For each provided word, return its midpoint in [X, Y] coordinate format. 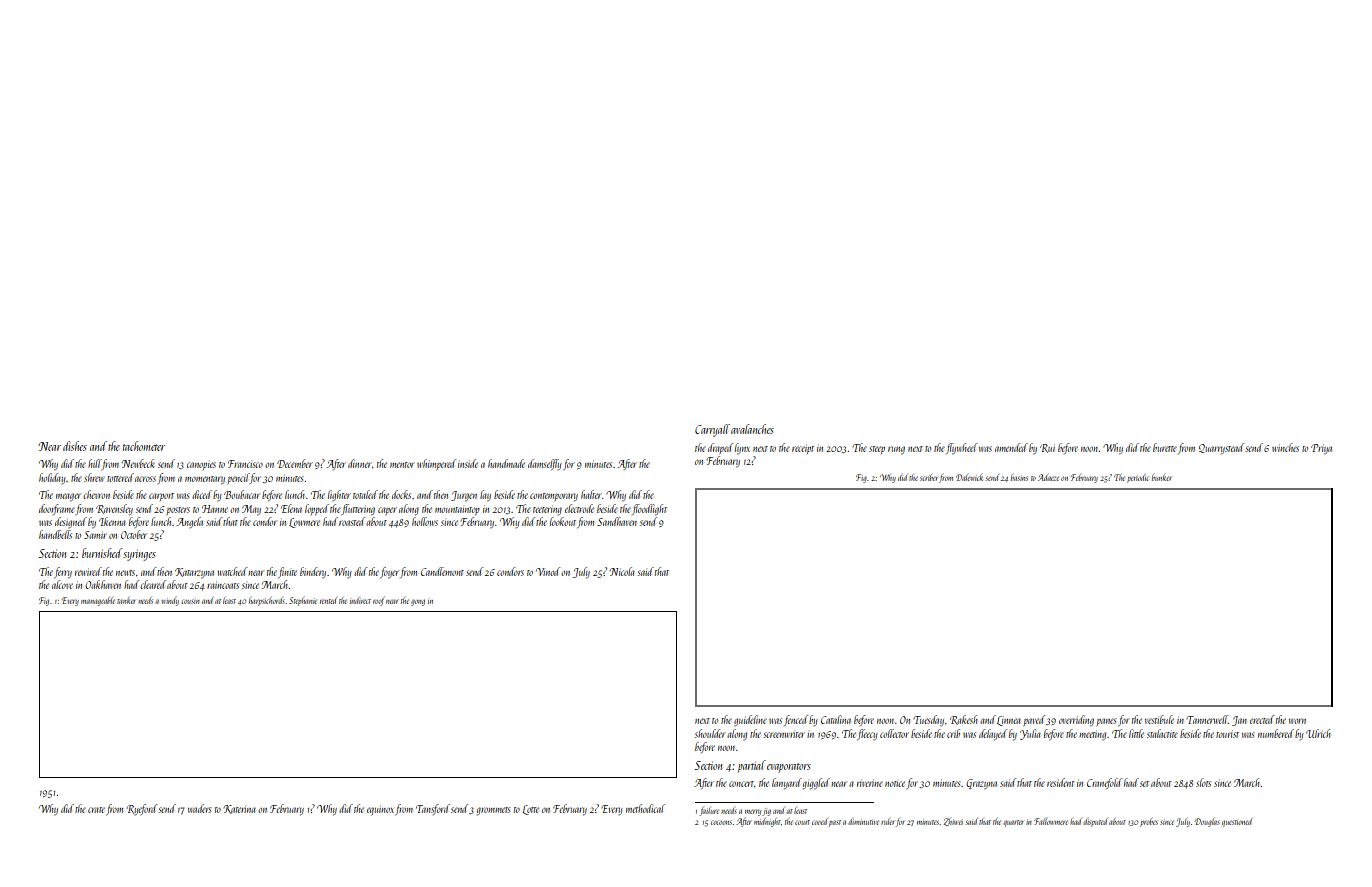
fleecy [867, 734]
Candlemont [442, 571]
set [1144, 784]
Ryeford [141, 809]
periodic [1138, 478]
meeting [1092, 735]
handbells [55, 534]
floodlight [649, 510]
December [295, 463]
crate [96, 810]
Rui [1047, 448]
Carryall [712, 430]
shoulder [710, 733]
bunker [1162, 477]
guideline [750, 720]
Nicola [622, 571]
